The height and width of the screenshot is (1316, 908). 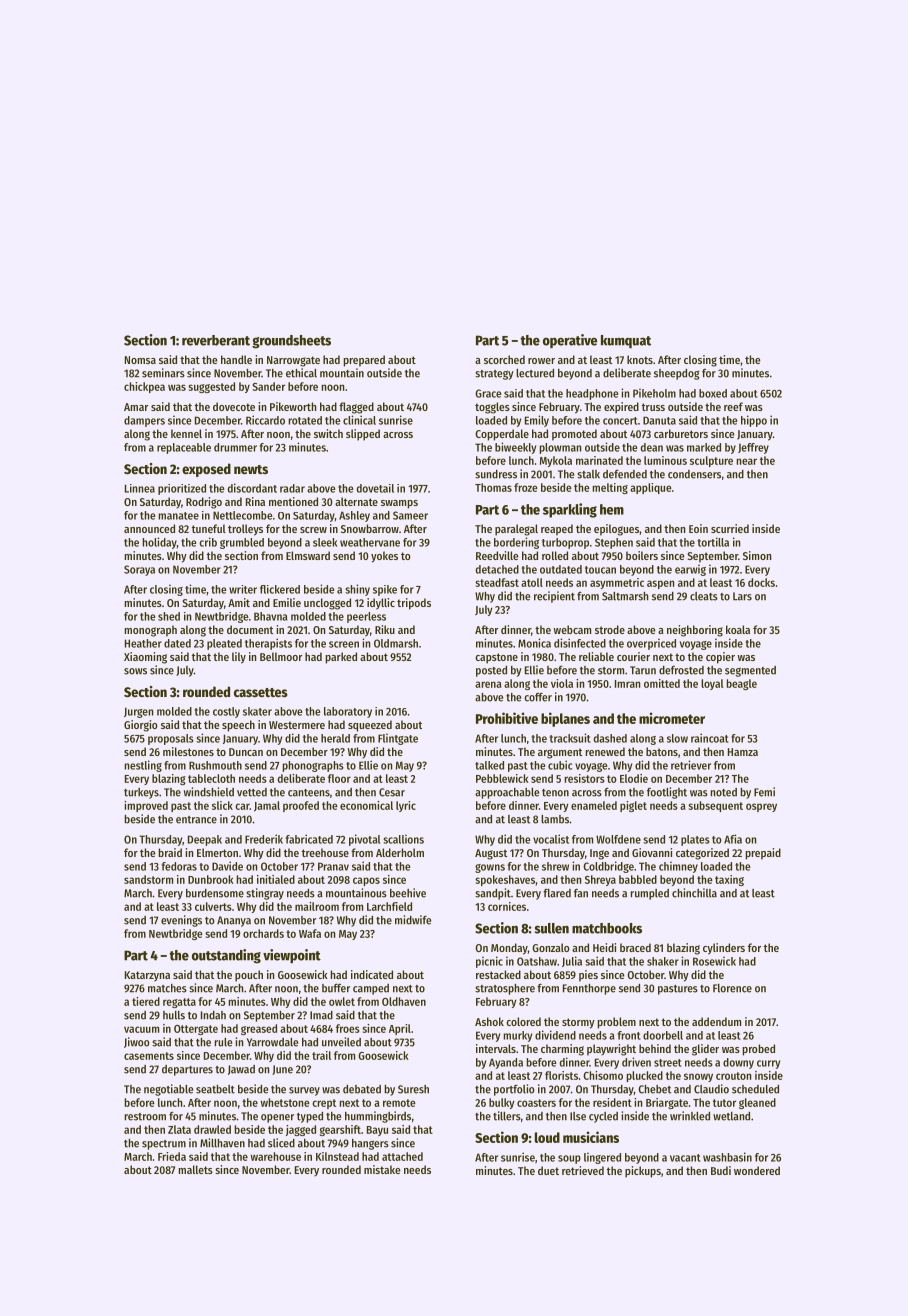 I want to click on lyric, so click(x=406, y=806).
